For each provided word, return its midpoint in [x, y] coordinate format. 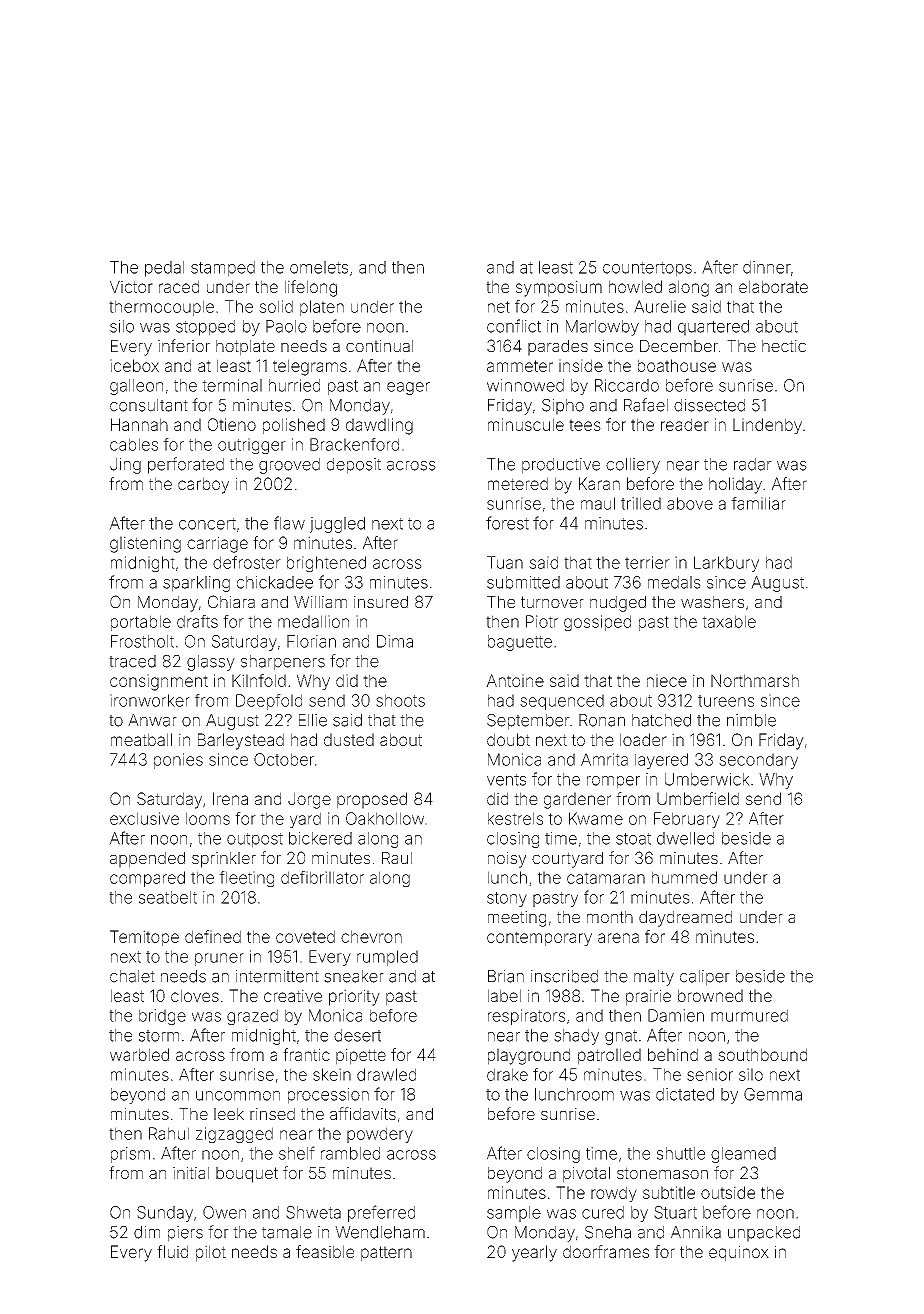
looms [208, 818]
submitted [523, 582]
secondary [758, 761]
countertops [647, 269]
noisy [507, 860]
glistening [145, 544]
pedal [164, 269]
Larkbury [726, 564]
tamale [287, 1232]
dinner [767, 267]
